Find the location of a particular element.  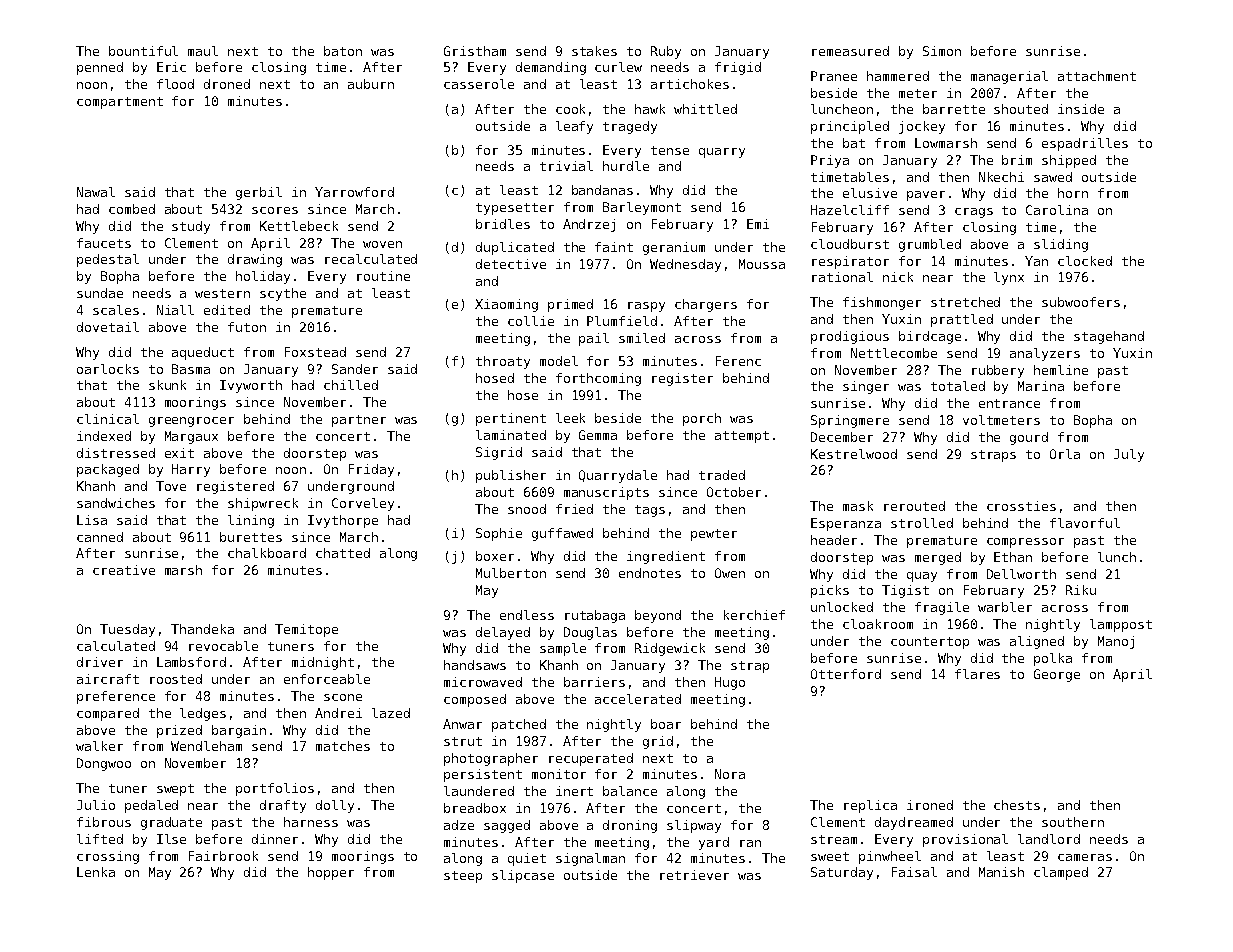

Gristham is located at coordinates (475, 51).
